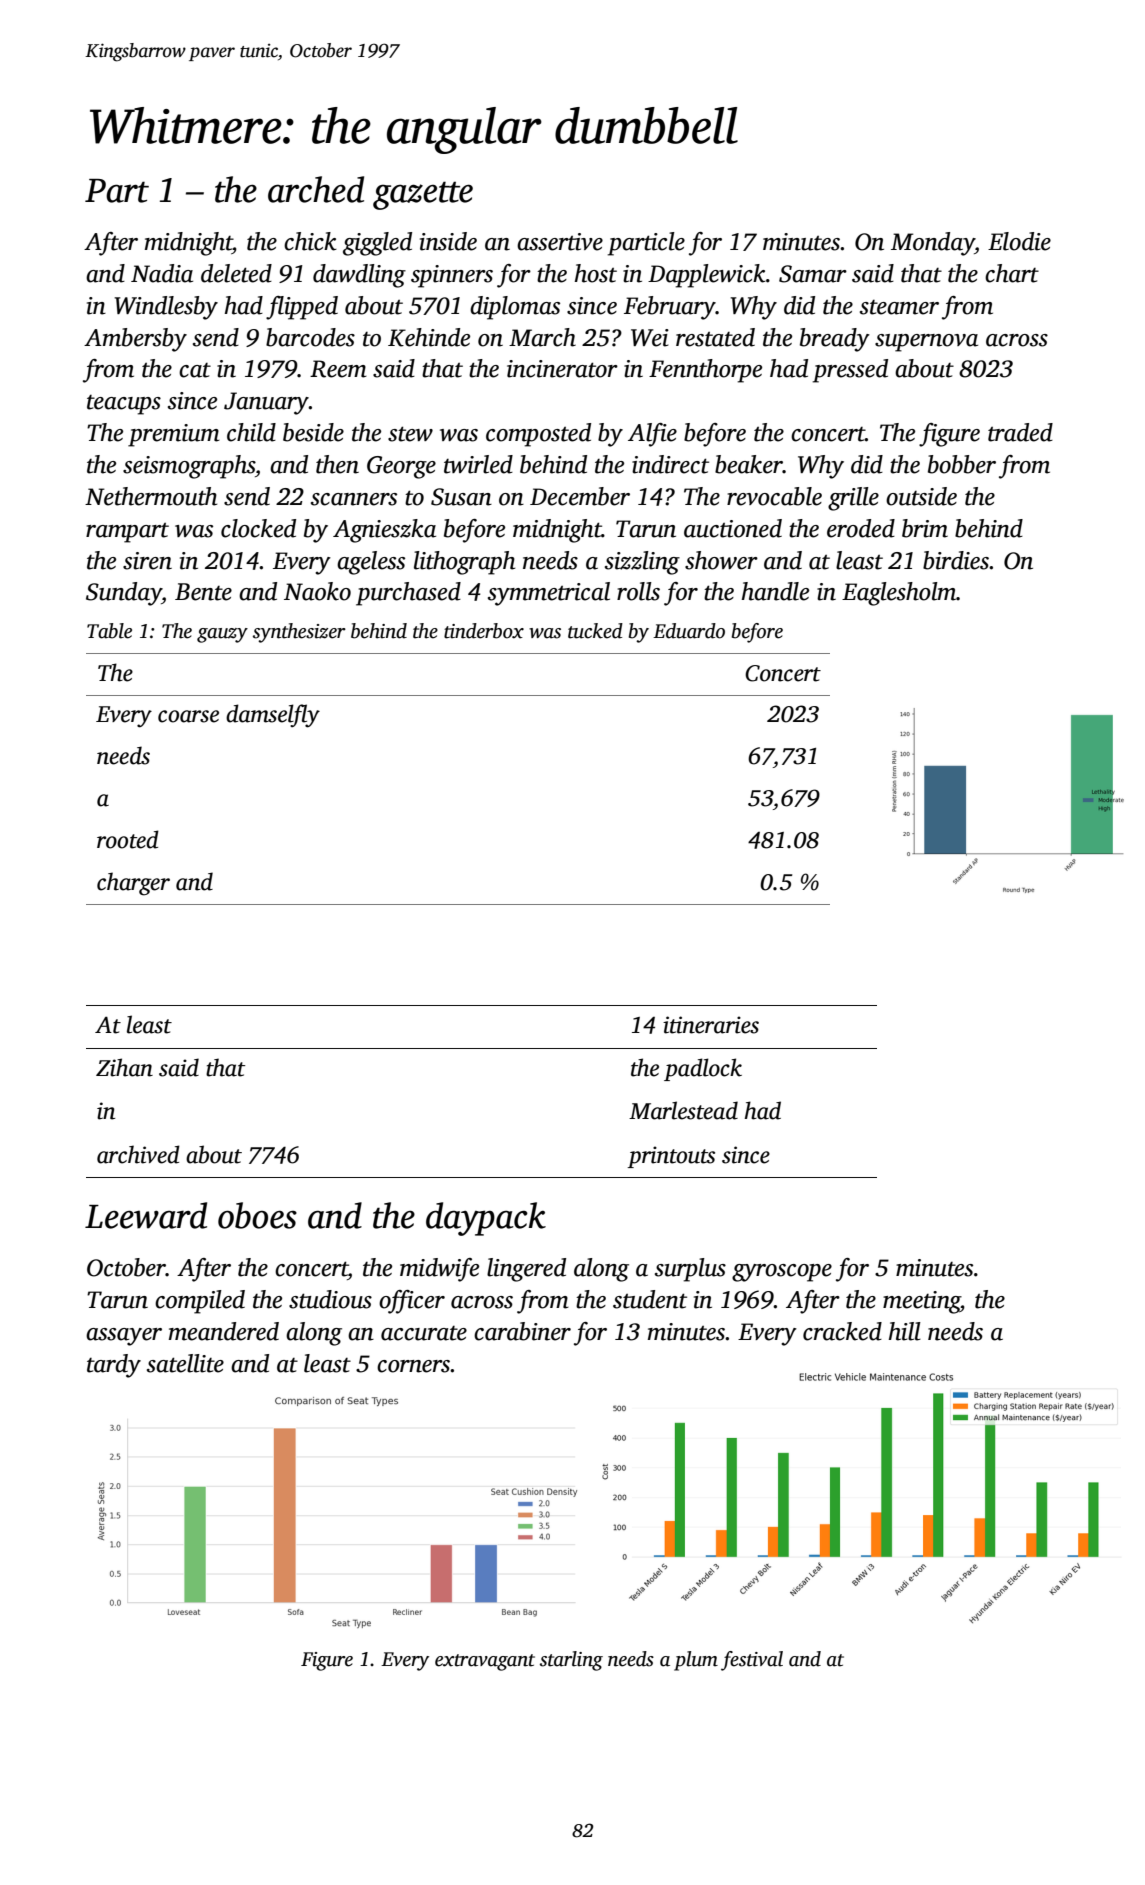  What do you see at coordinates (711, 1025) in the image?
I see `itineraries` at bounding box center [711, 1025].
